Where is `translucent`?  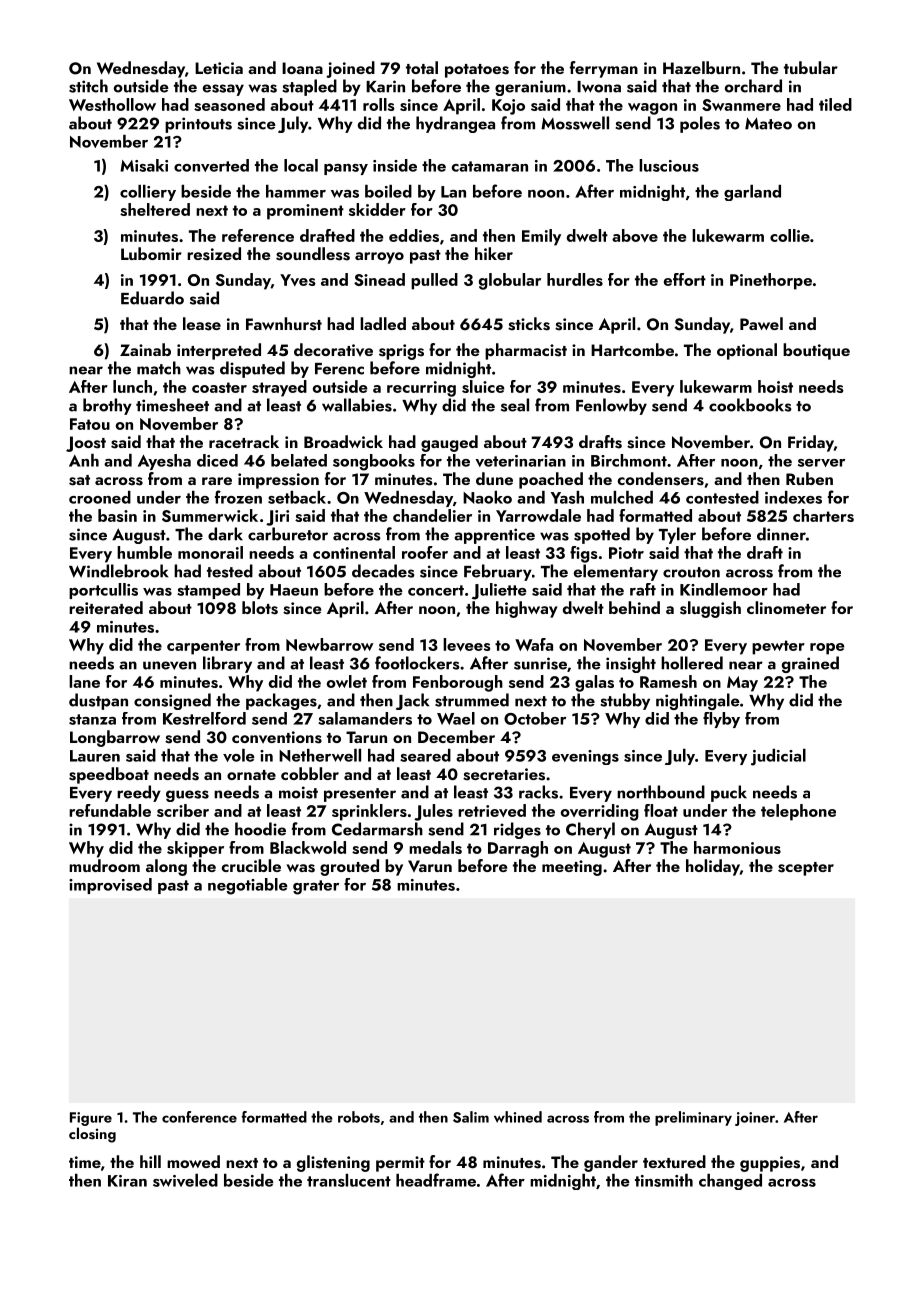
translucent is located at coordinates (349, 1180).
